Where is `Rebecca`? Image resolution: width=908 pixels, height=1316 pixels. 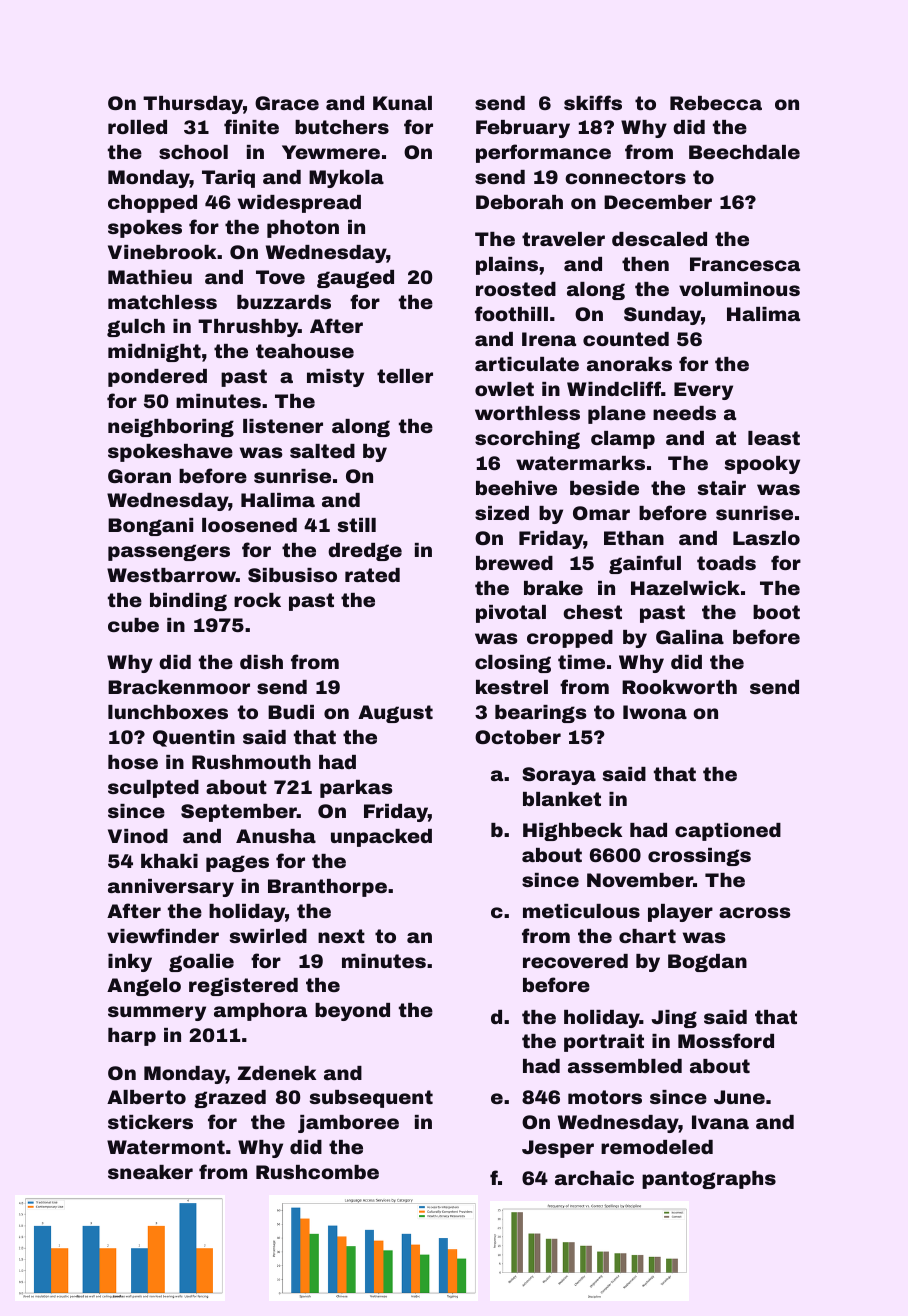
Rebecca is located at coordinates (716, 103).
